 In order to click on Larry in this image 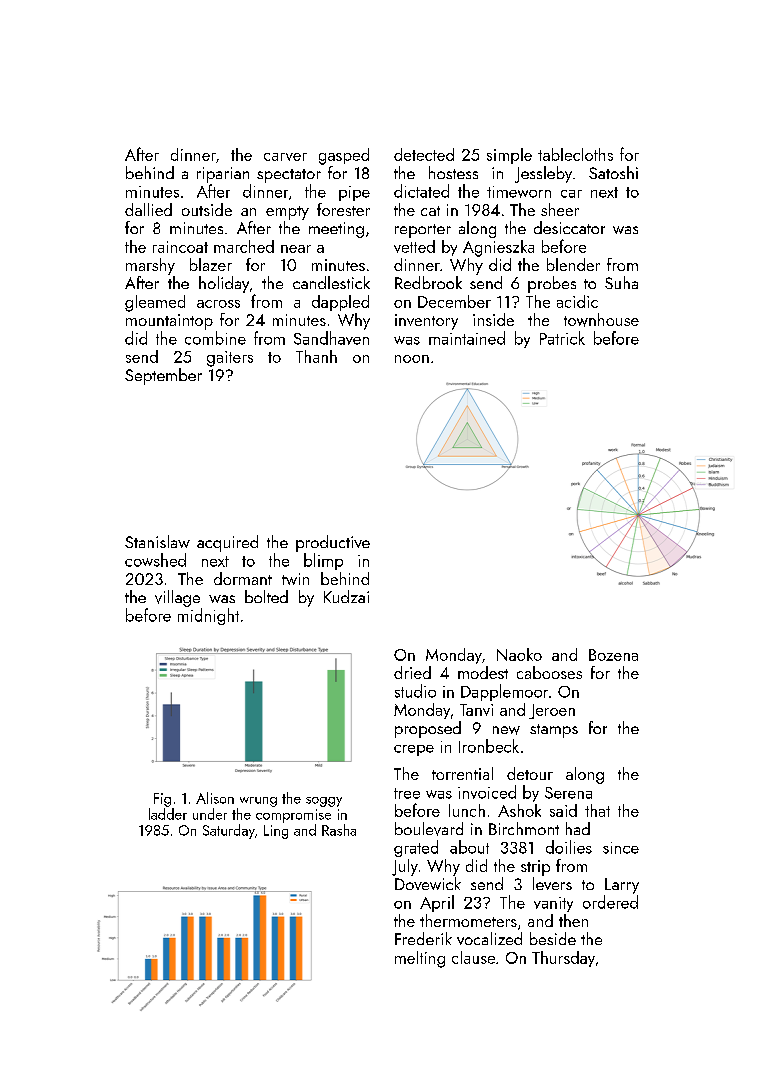, I will do `click(622, 886)`.
